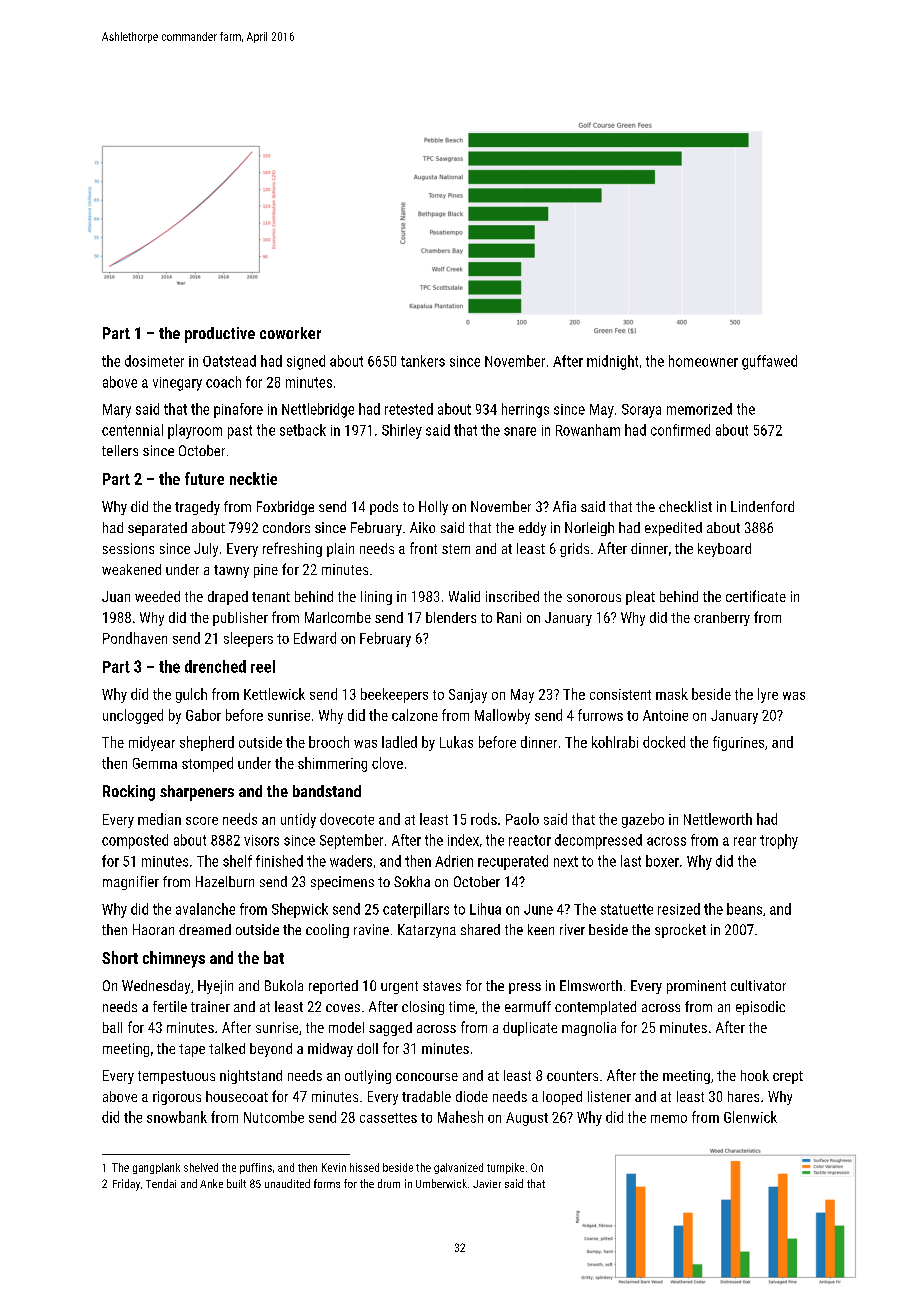 The height and width of the page is (1316, 908). I want to click on rods, so click(484, 819).
